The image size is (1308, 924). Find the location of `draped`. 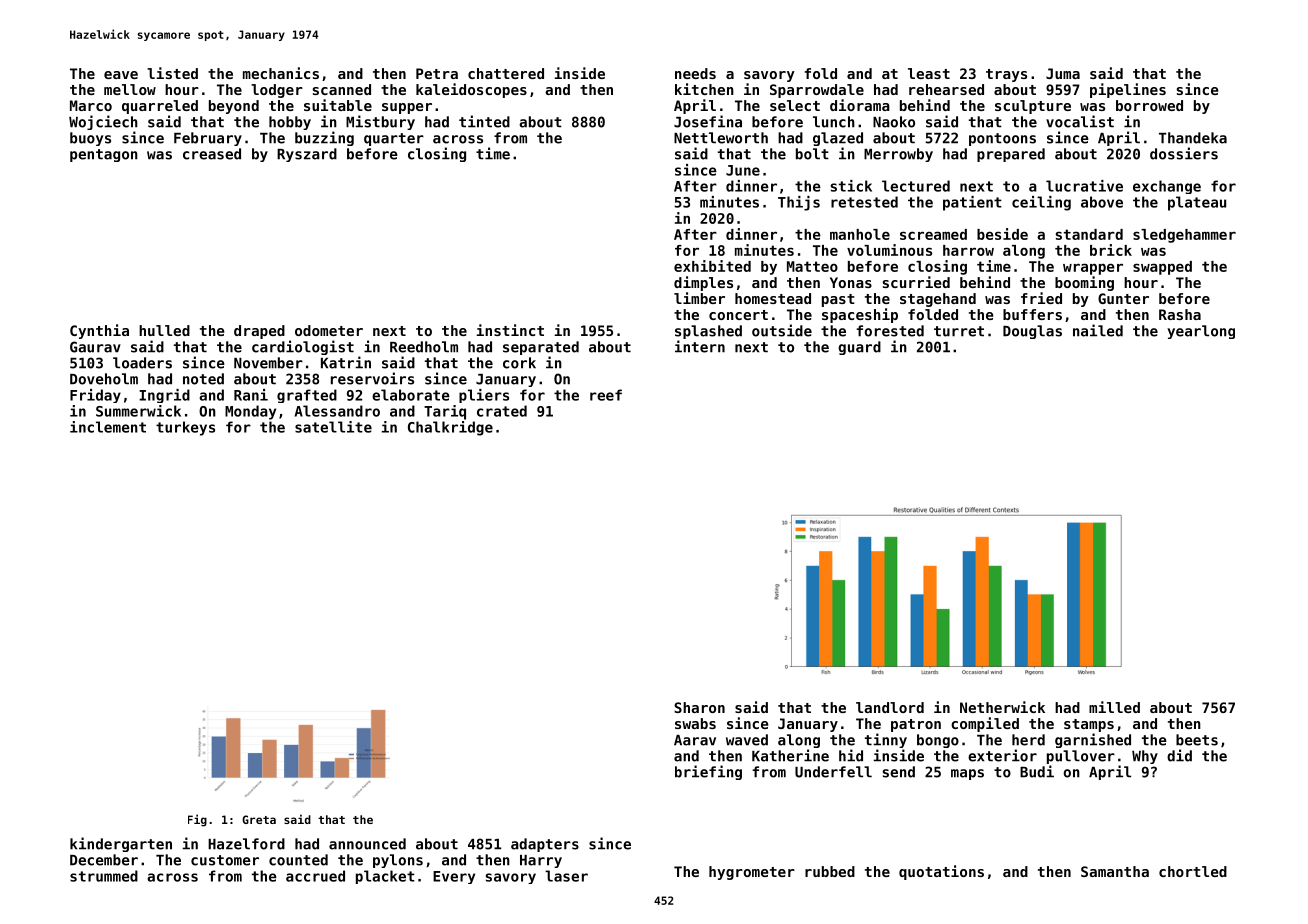

draped is located at coordinates (259, 332).
